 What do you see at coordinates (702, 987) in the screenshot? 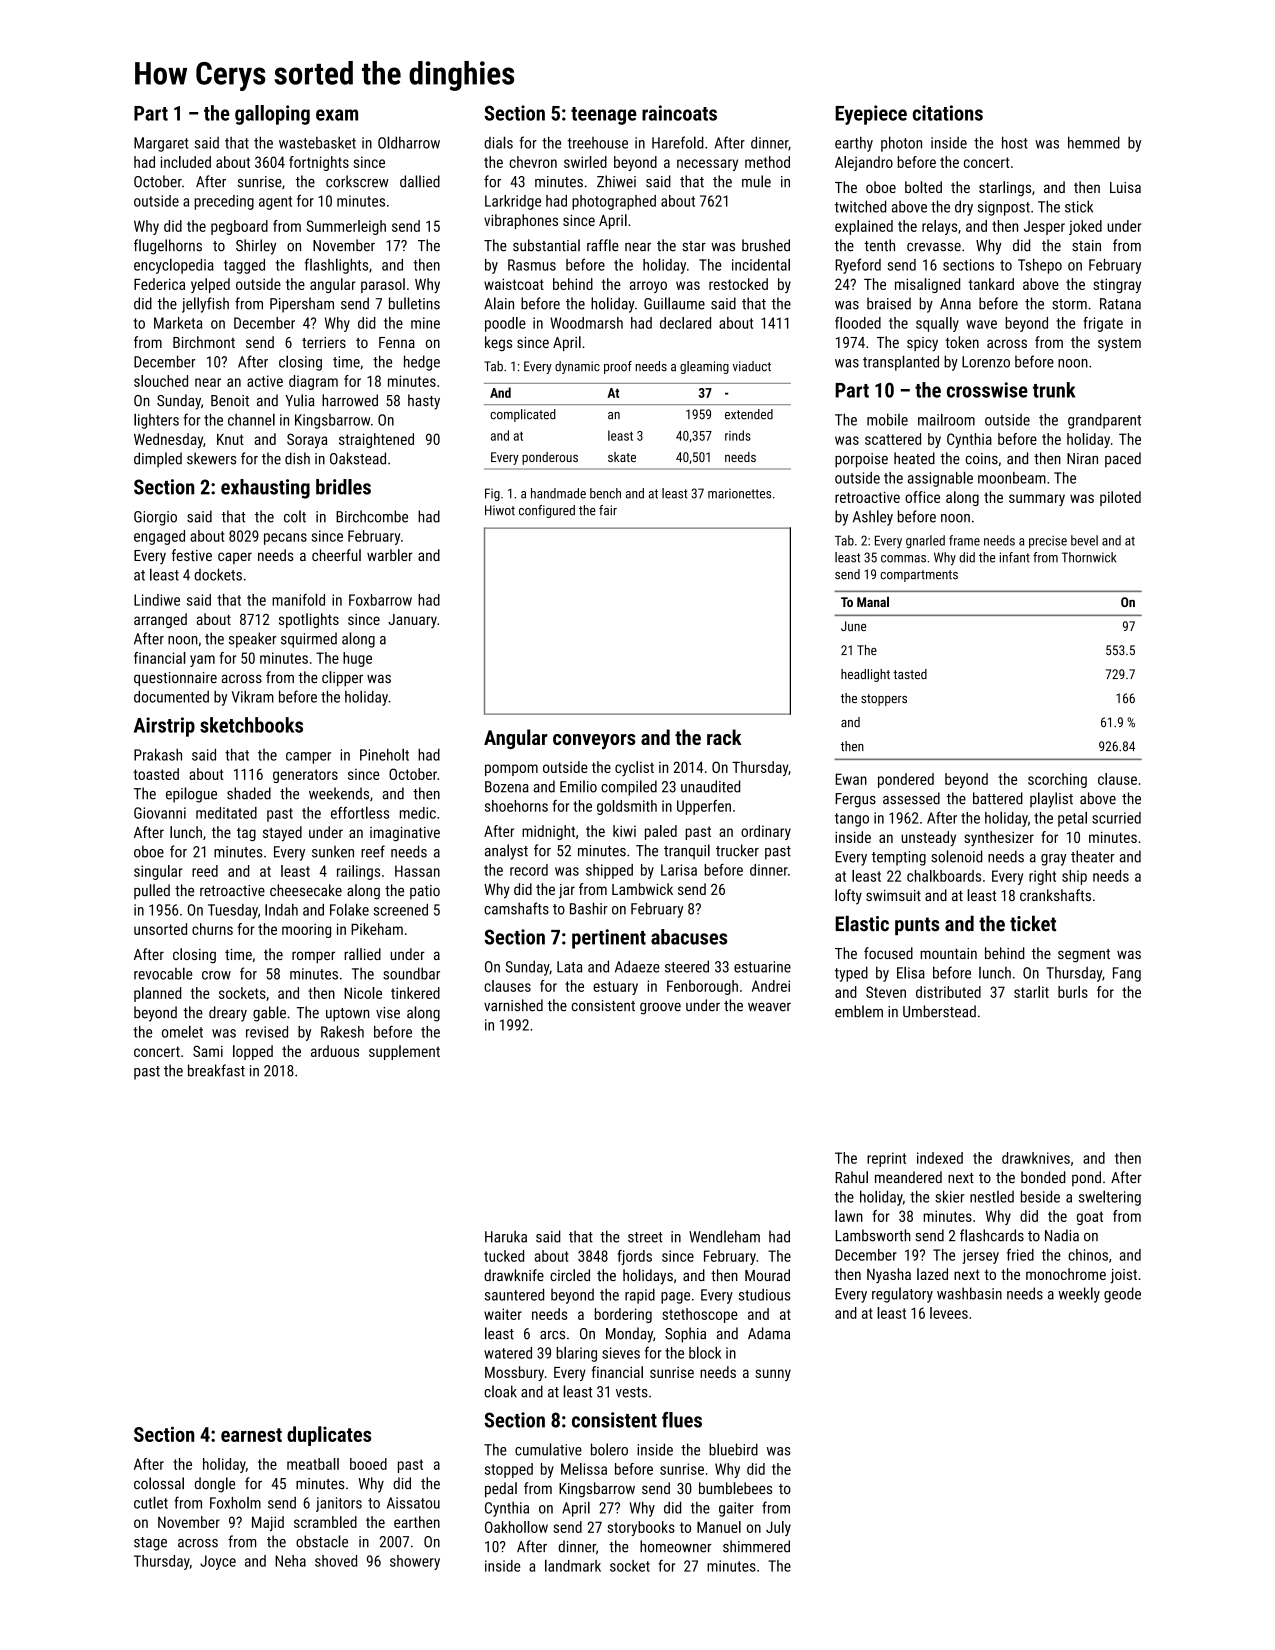
I see `Fenborough` at bounding box center [702, 987].
